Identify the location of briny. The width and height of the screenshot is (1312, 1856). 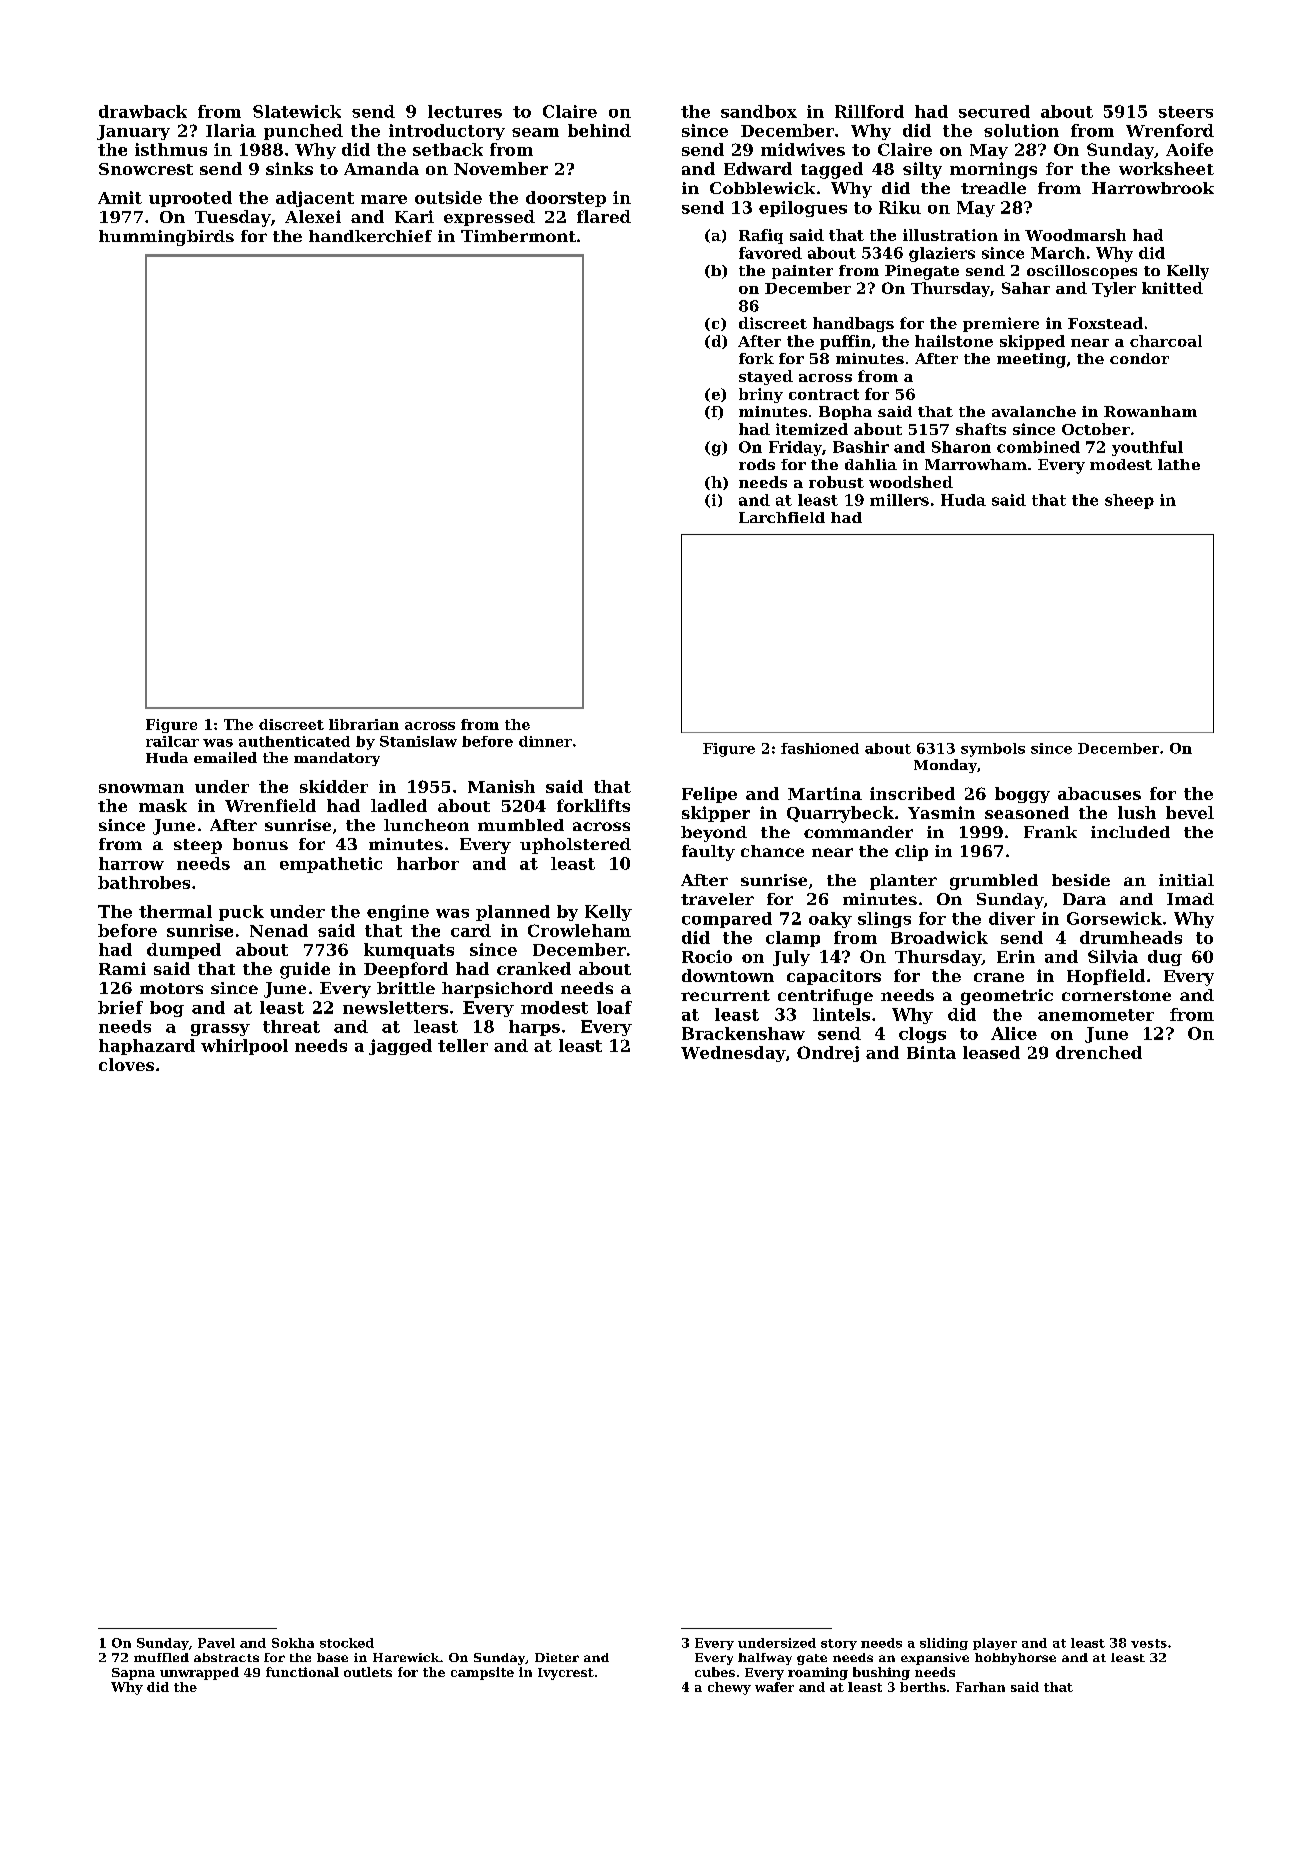
(761, 395).
